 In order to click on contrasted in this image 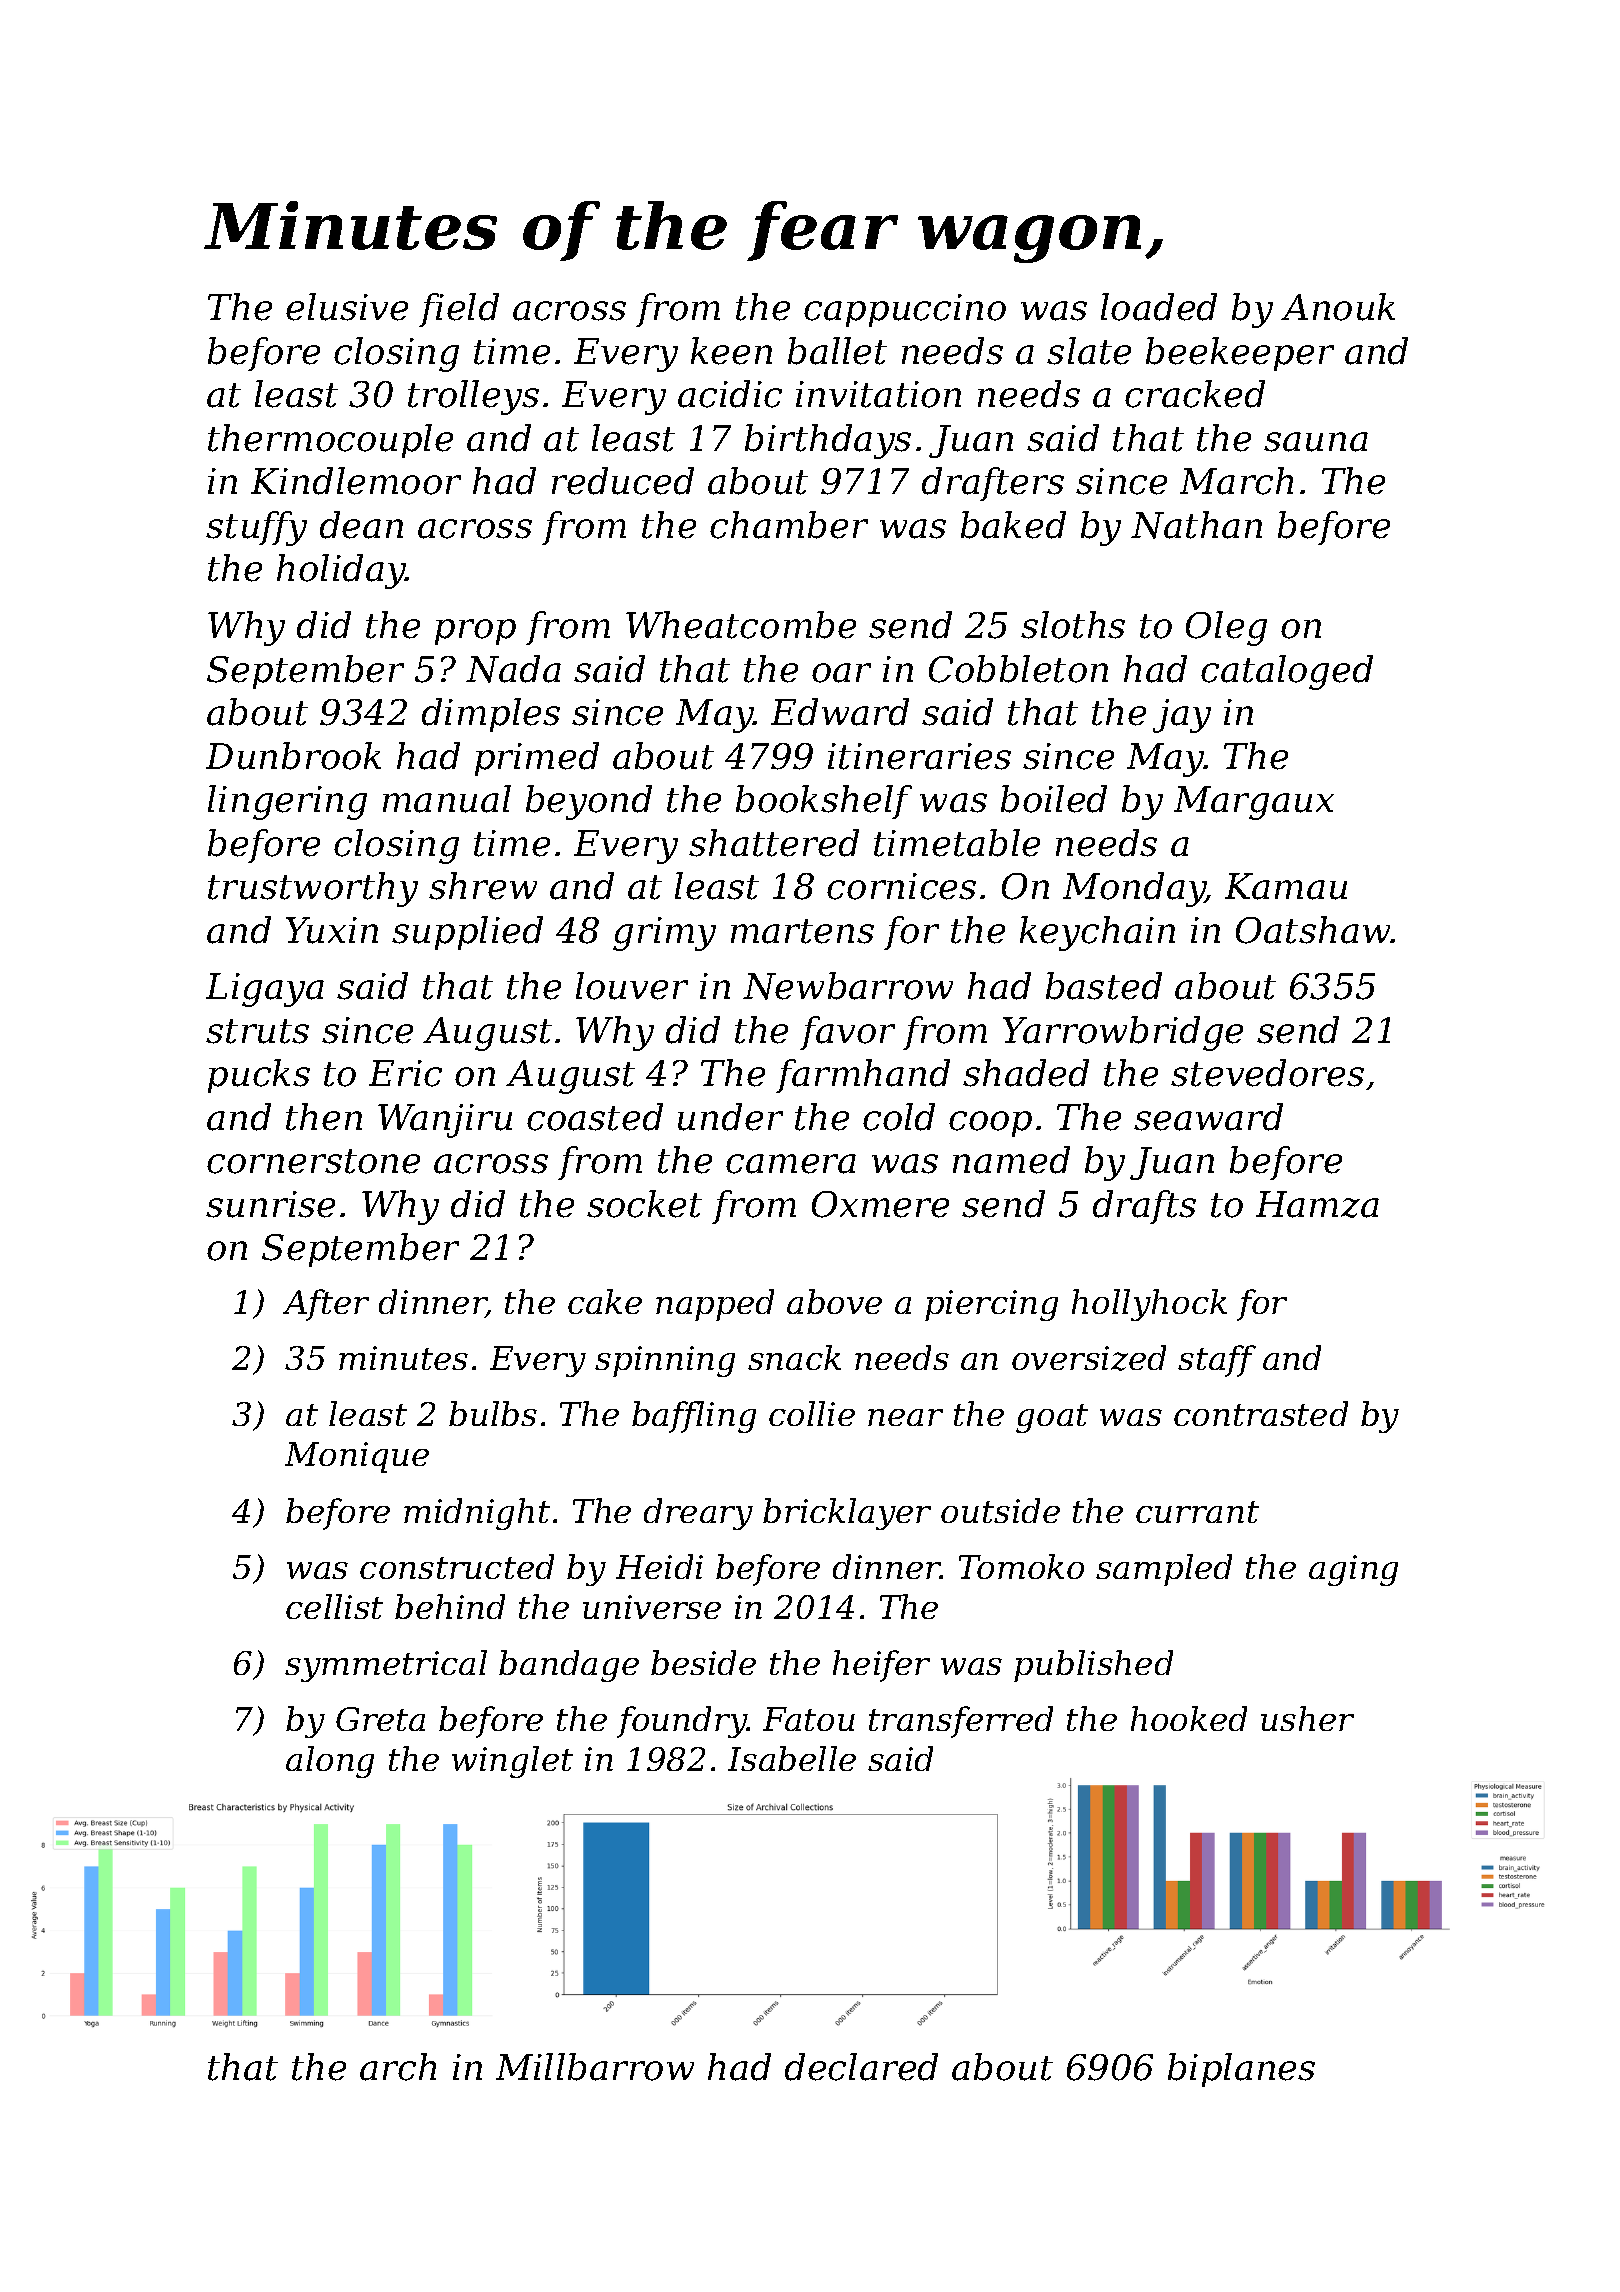, I will do `click(1261, 1413)`.
